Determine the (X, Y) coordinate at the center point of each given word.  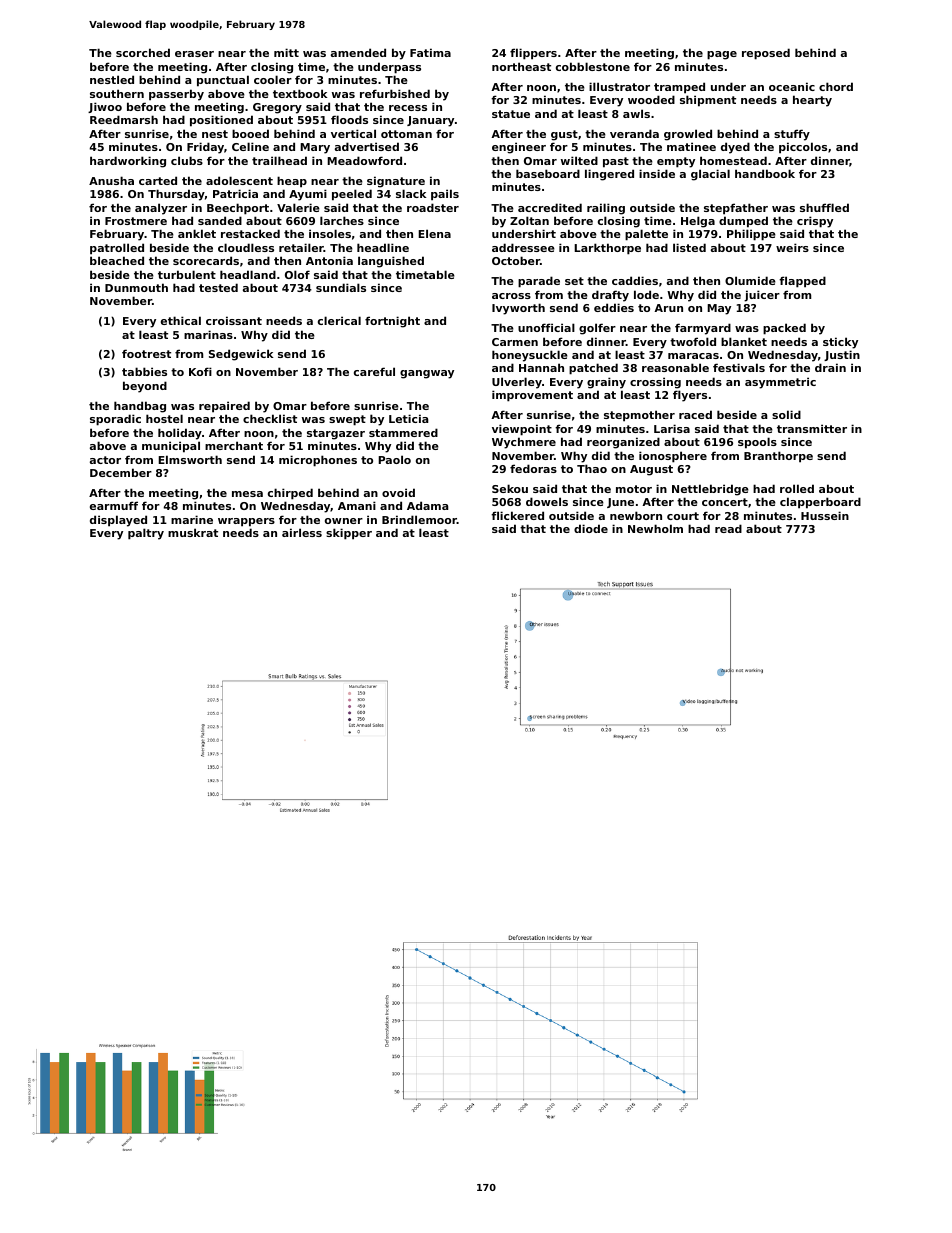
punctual (223, 81)
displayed (118, 521)
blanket (744, 341)
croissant (234, 320)
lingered (609, 175)
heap (292, 182)
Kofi (200, 371)
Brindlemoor (419, 519)
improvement (532, 396)
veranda (634, 133)
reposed (766, 54)
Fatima (430, 52)
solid (786, 414)
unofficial (546, 327)
